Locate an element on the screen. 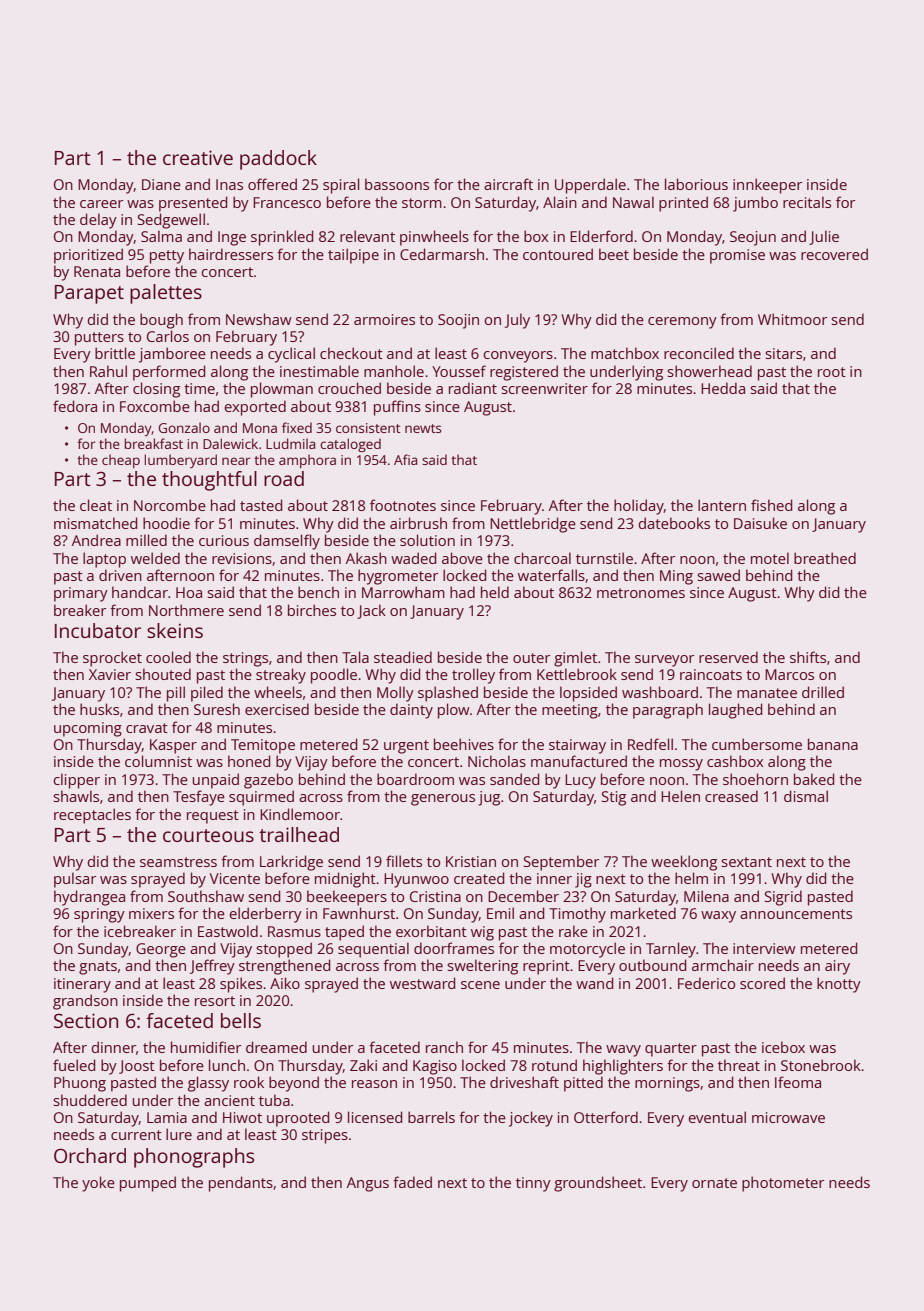 The height and width of the screenshot is (1311, 924). Orchard is located at coordinates (90, 1155).
